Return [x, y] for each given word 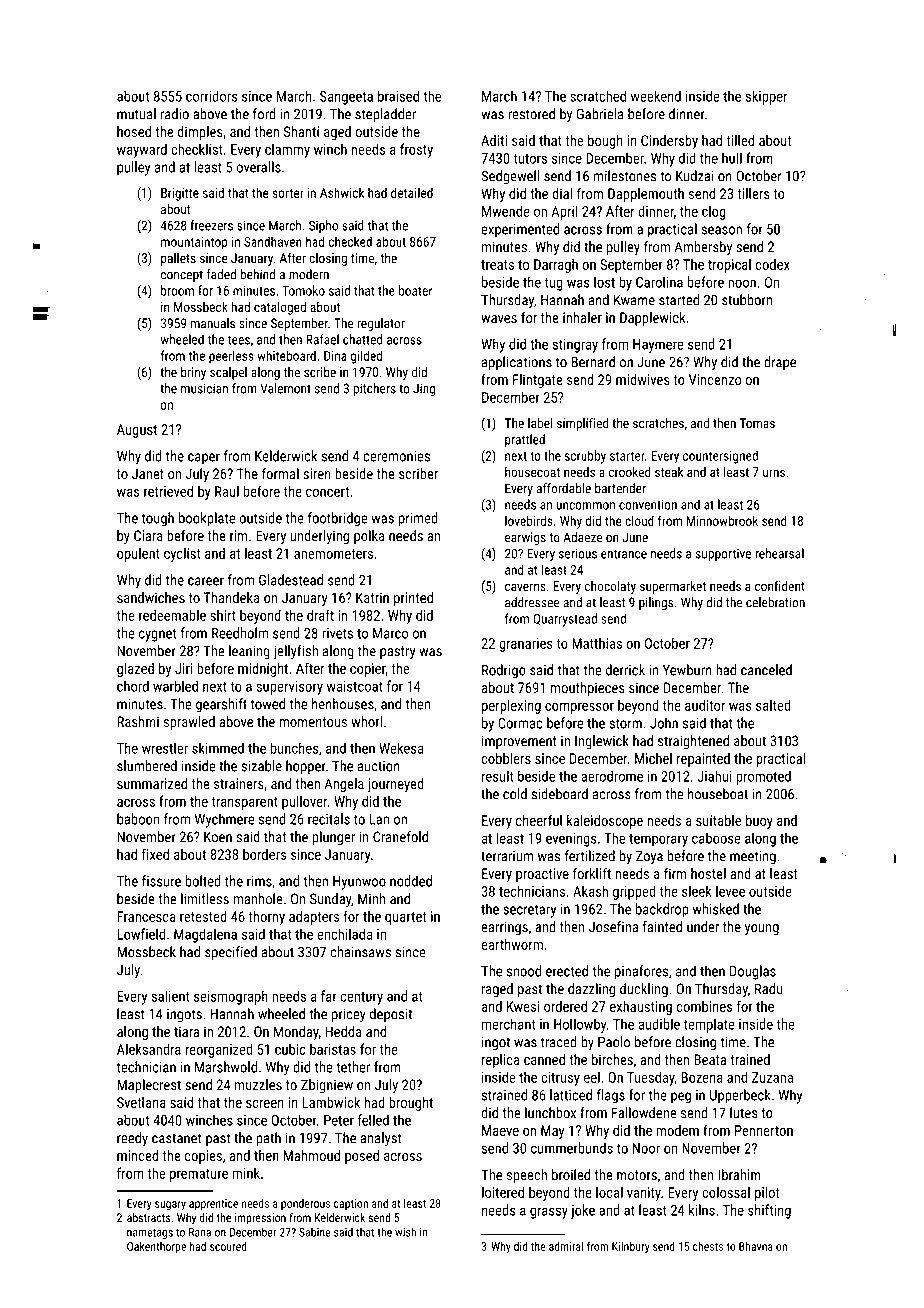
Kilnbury [631, 1247]
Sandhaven [273, 241]
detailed [412, 192]
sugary [170, 1206]
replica [501, 1060]
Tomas [757, 423]
